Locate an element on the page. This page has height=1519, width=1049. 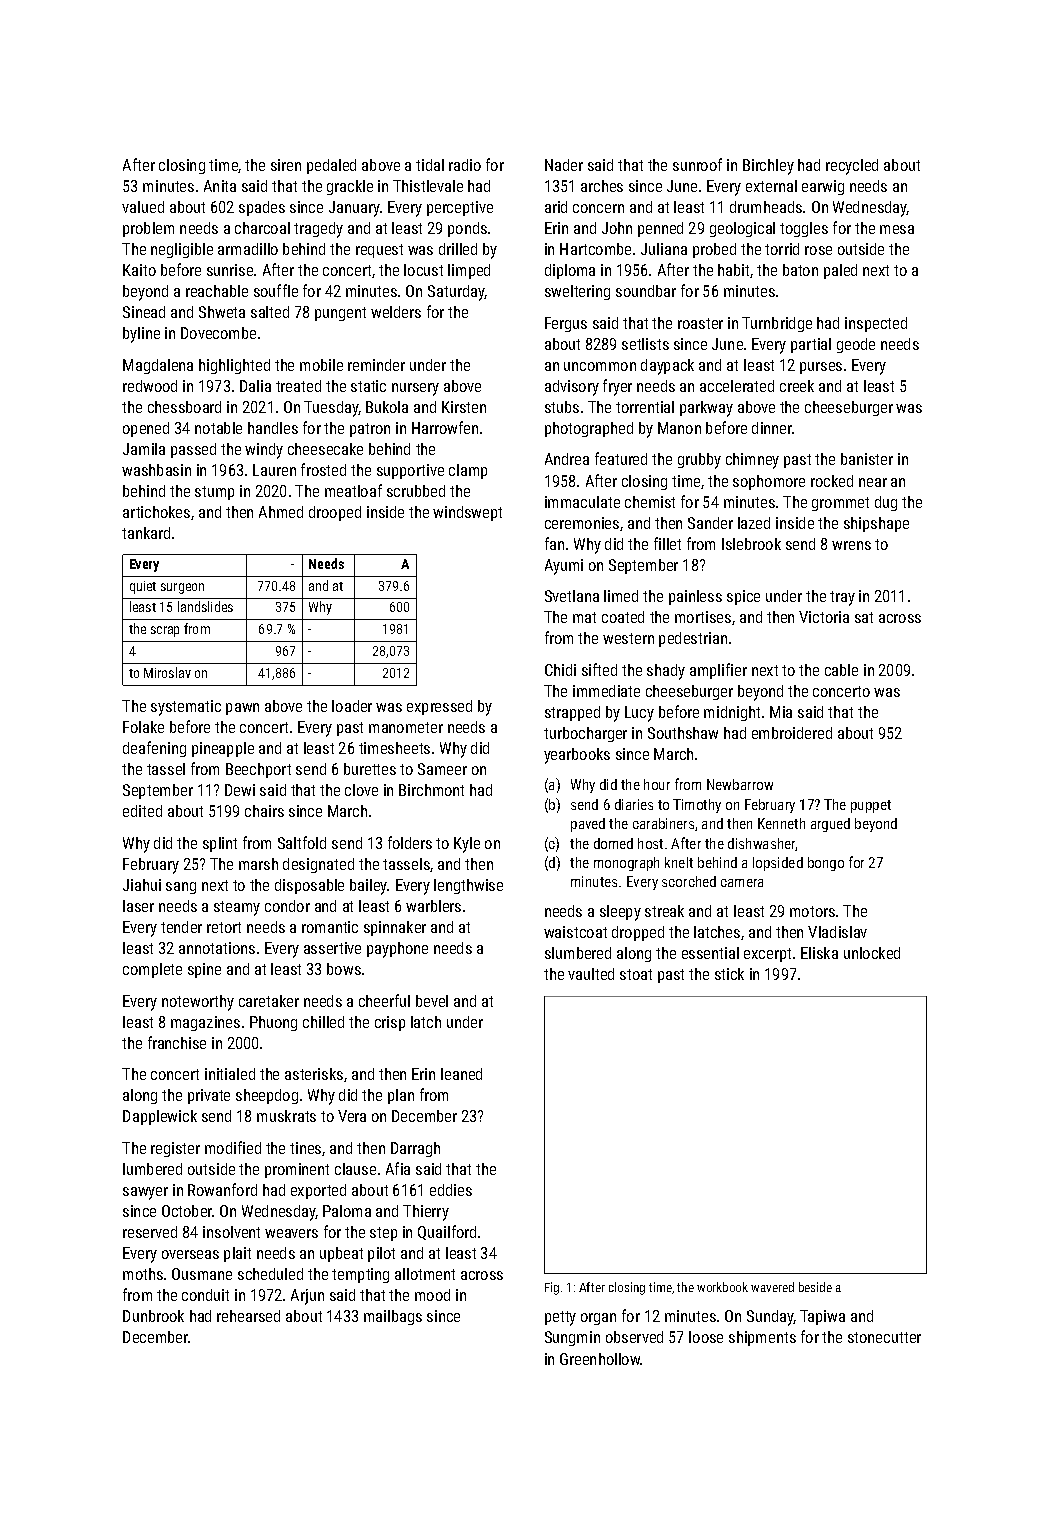
supportive is located at coordinates (410, 471).
